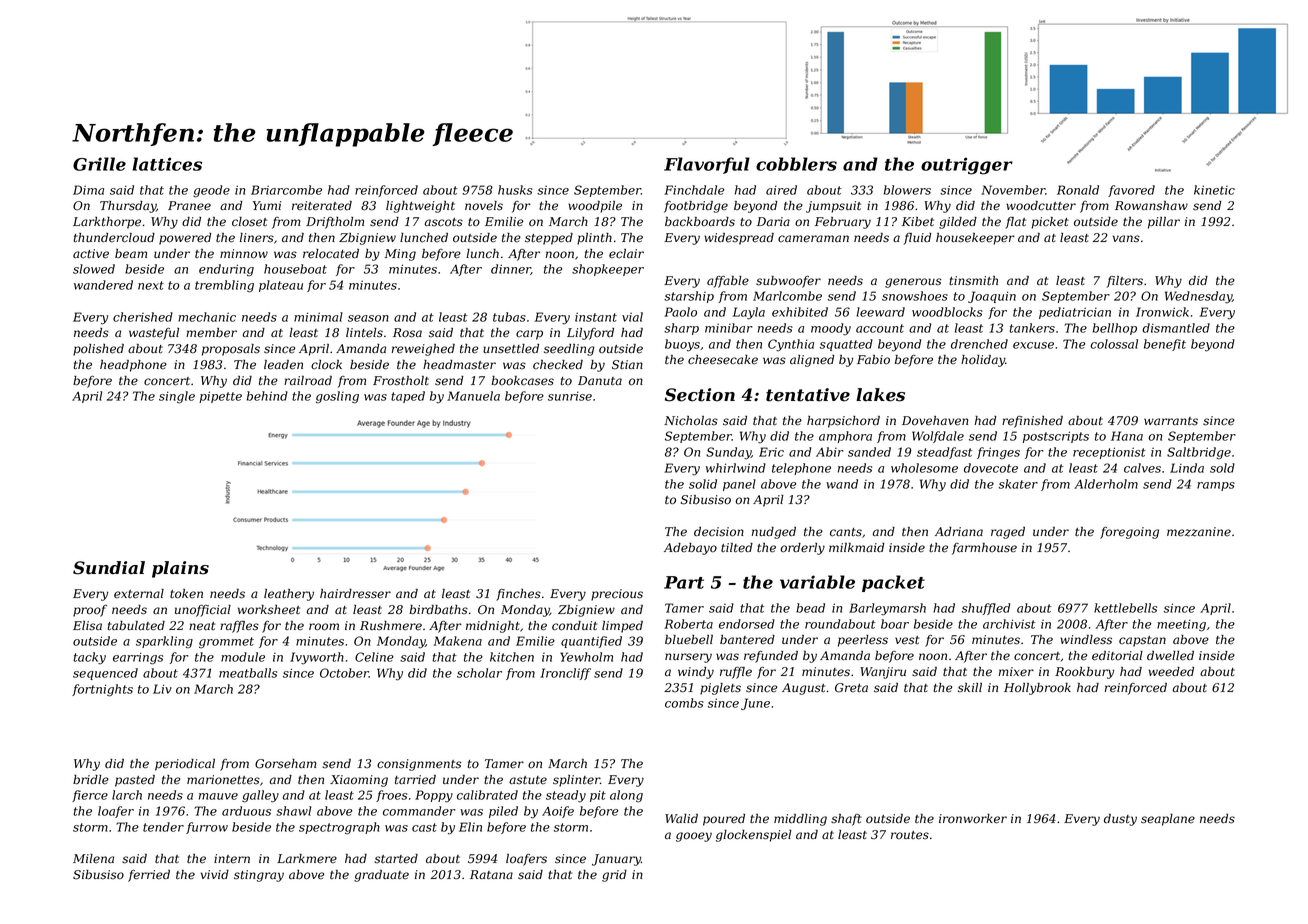 Image resolution: width=1308 pixels, height=924 pixels. I want to click on lattices, so click(167, 164).
